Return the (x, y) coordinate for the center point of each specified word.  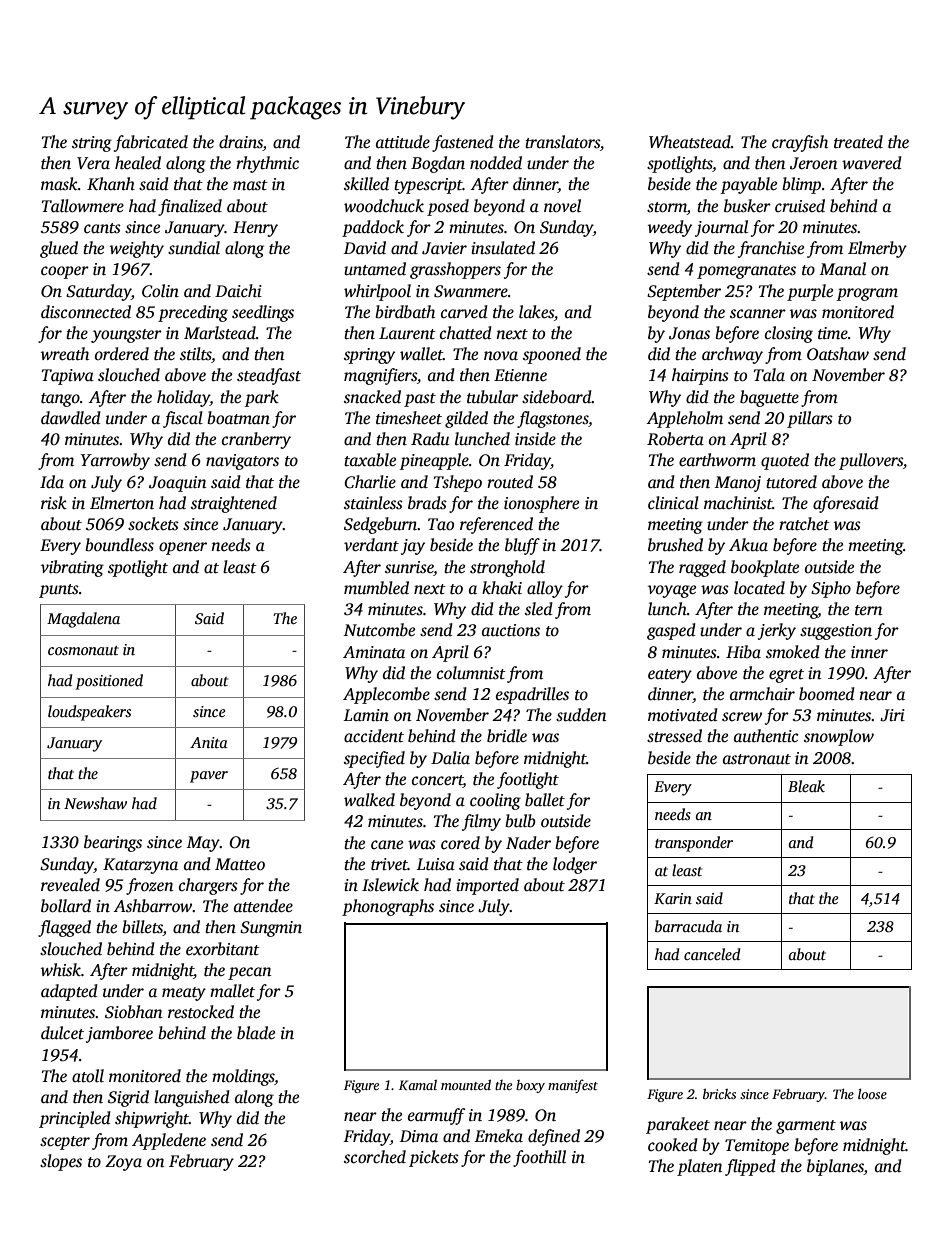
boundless (119, 545)
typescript (428, 186)
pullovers (871, 461)
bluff (522, 546)
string (92, 144)
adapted (69, 992)
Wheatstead (690, 142)
